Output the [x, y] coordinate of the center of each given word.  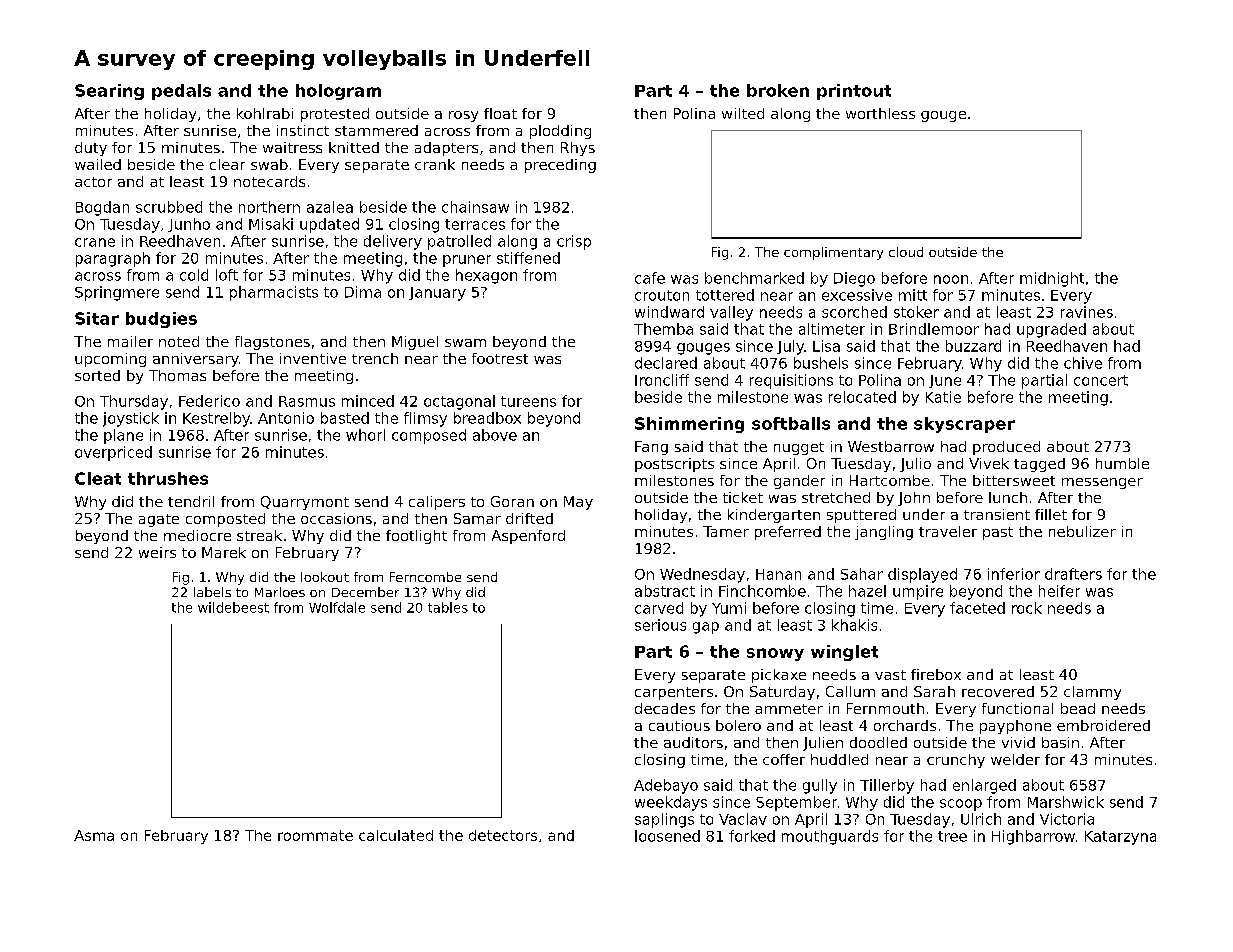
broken [778, 90]
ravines [1087, 312]
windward [669, 312]
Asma [94, 835]
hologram [338, 92]
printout [854, 92]
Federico [209, 401]
